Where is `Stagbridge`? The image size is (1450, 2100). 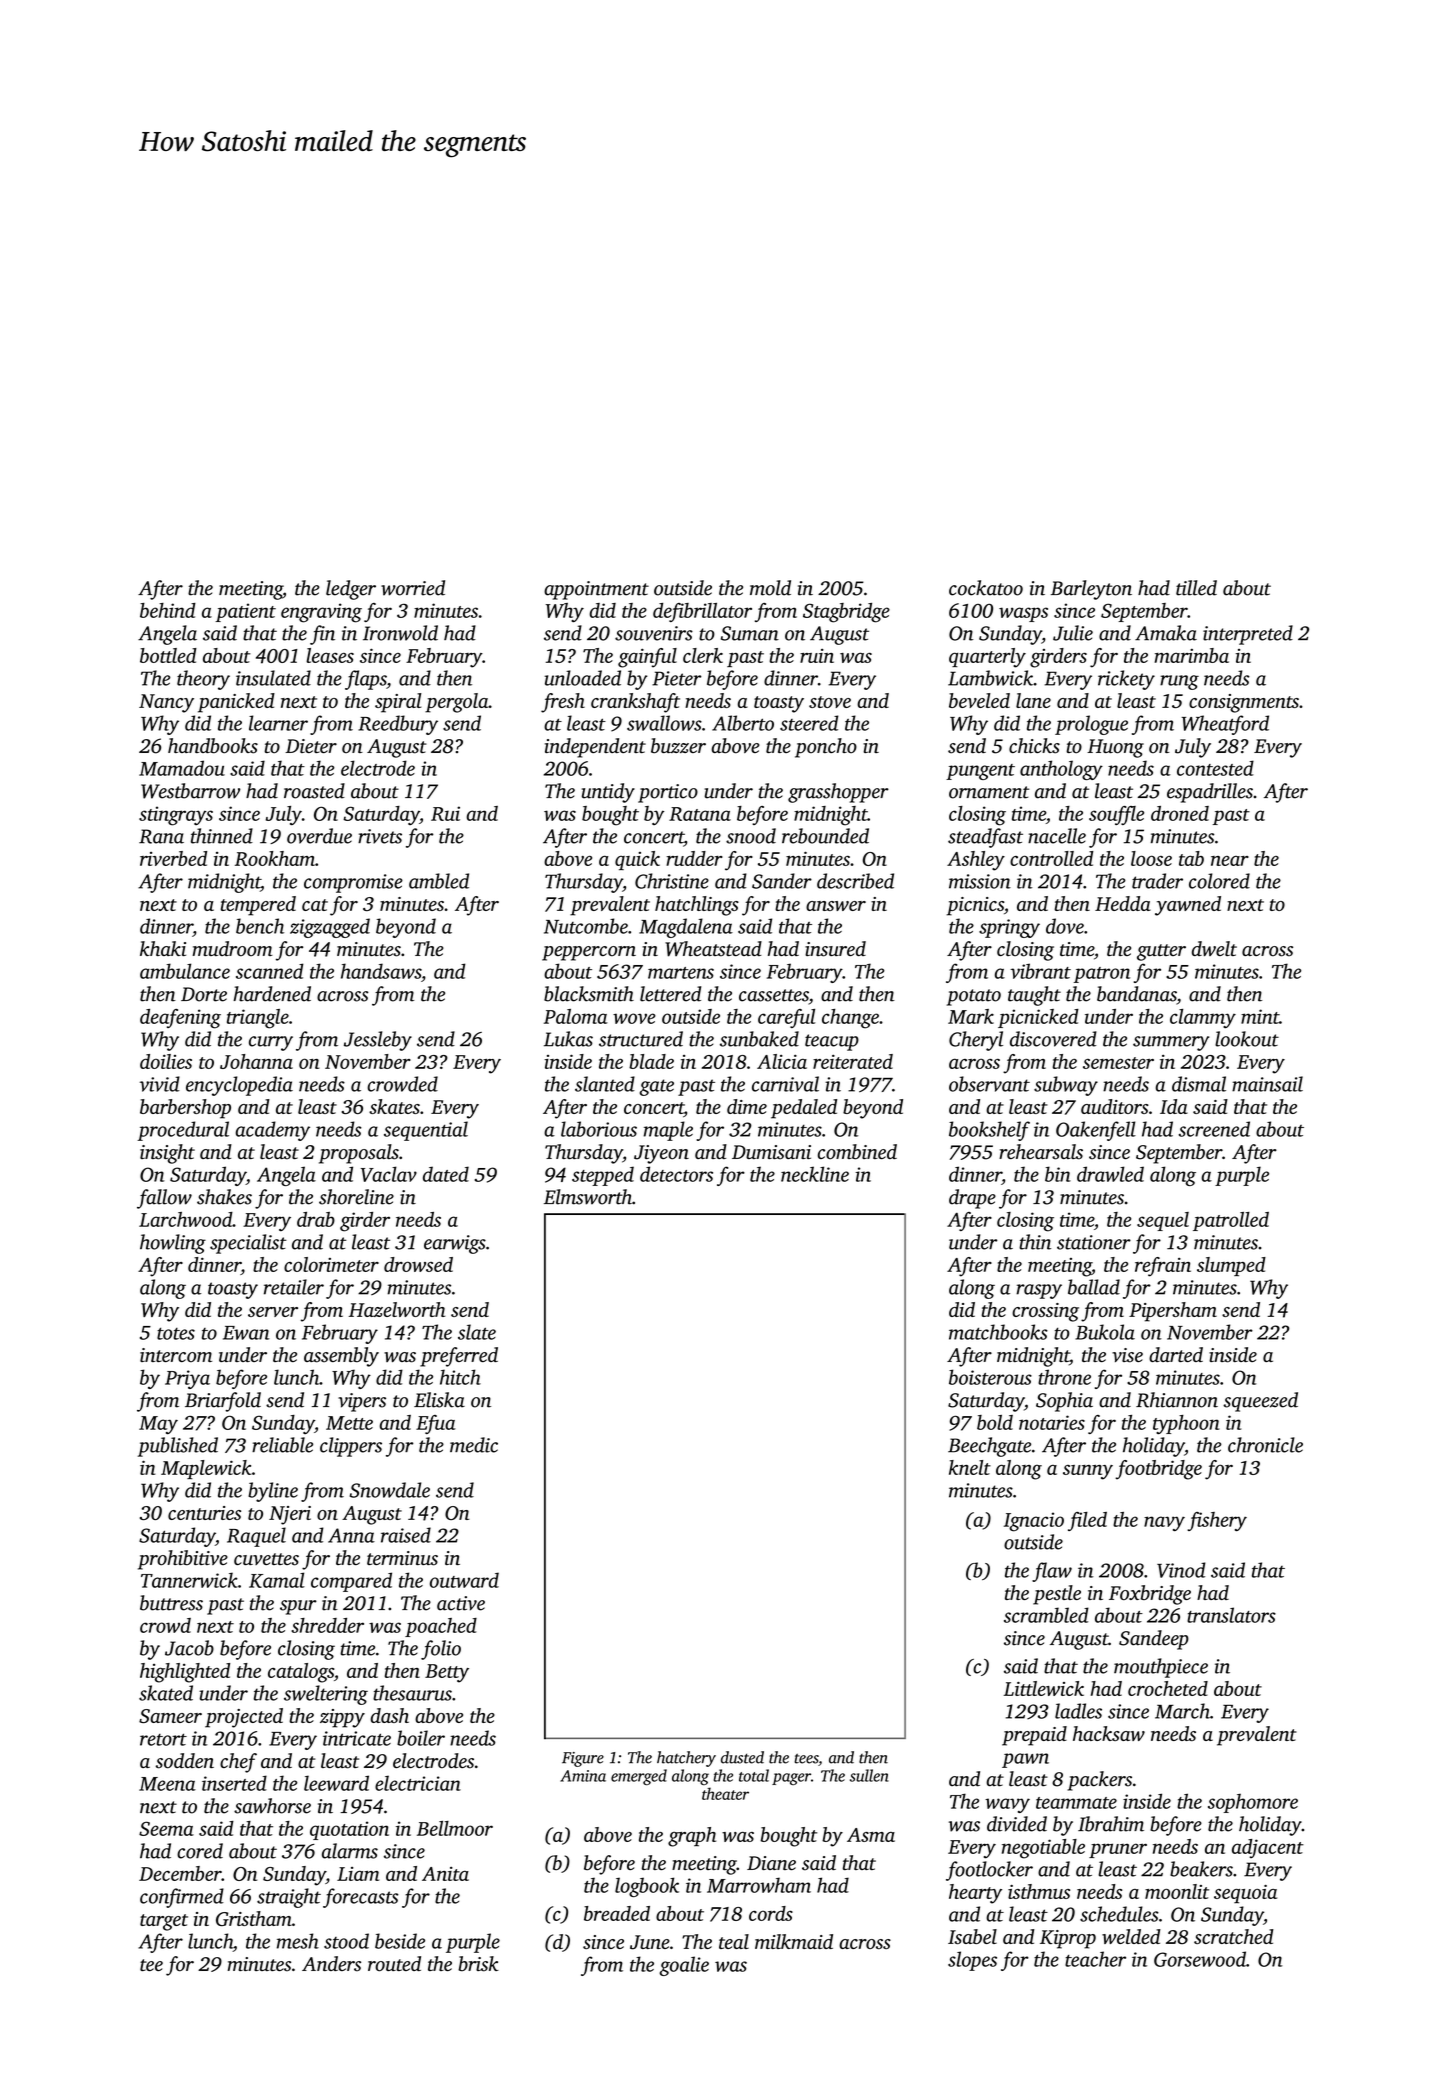 Stagbridge is located at coordinates (846, 613).
